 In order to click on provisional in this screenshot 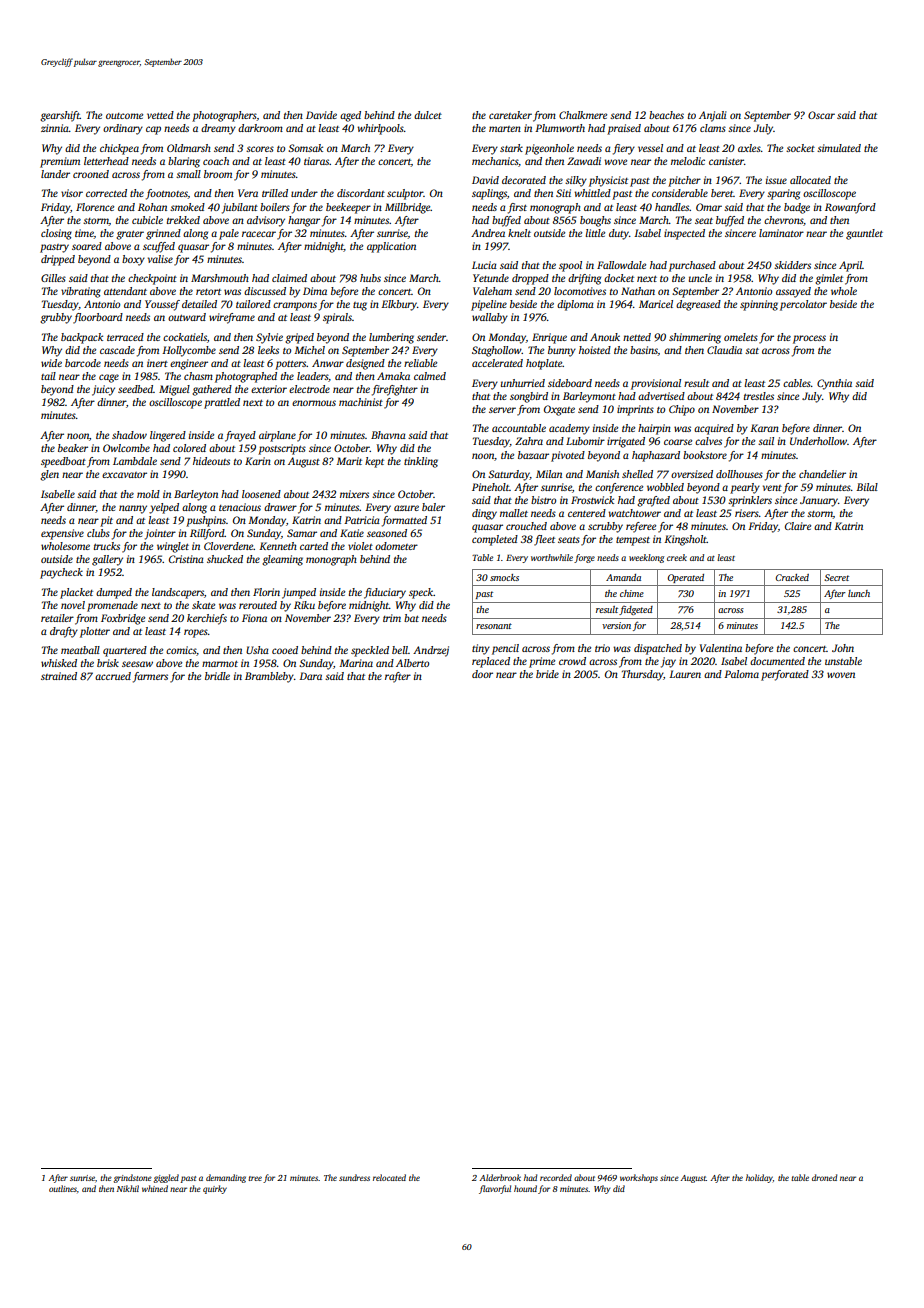, I will do `click(656, 384)`.
